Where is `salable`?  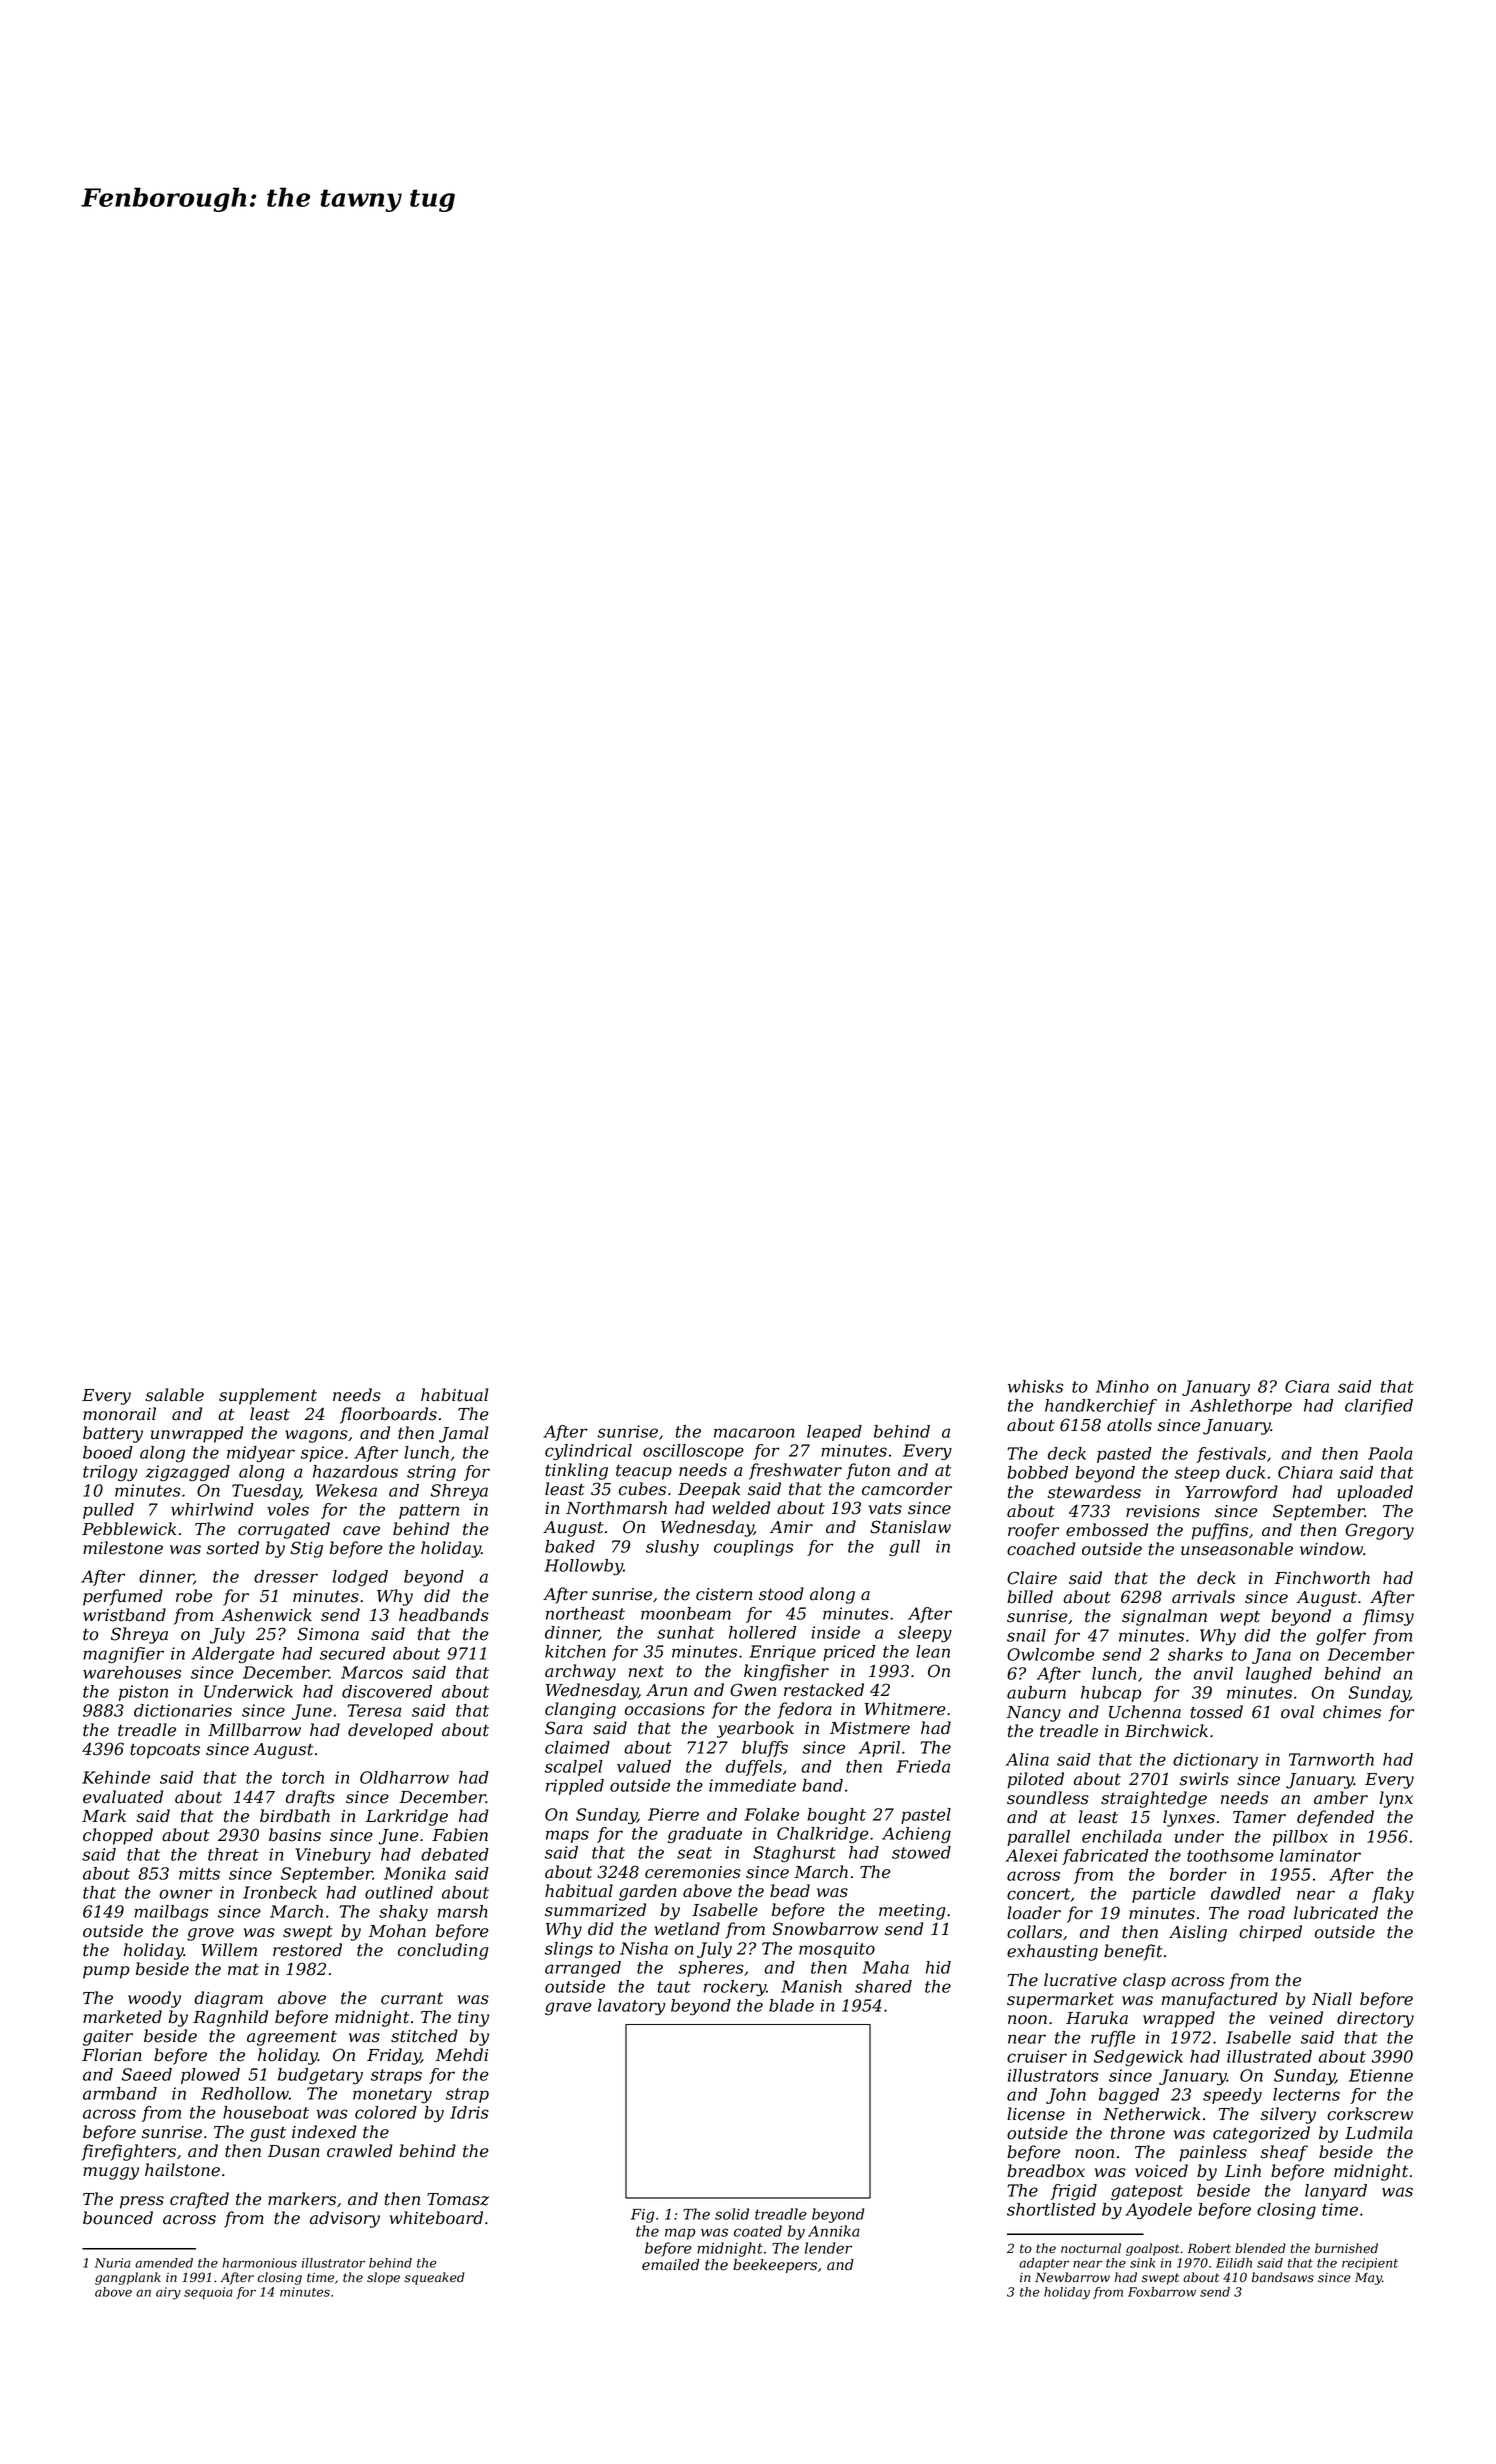 salable is located at coordinates (174, 1395).
